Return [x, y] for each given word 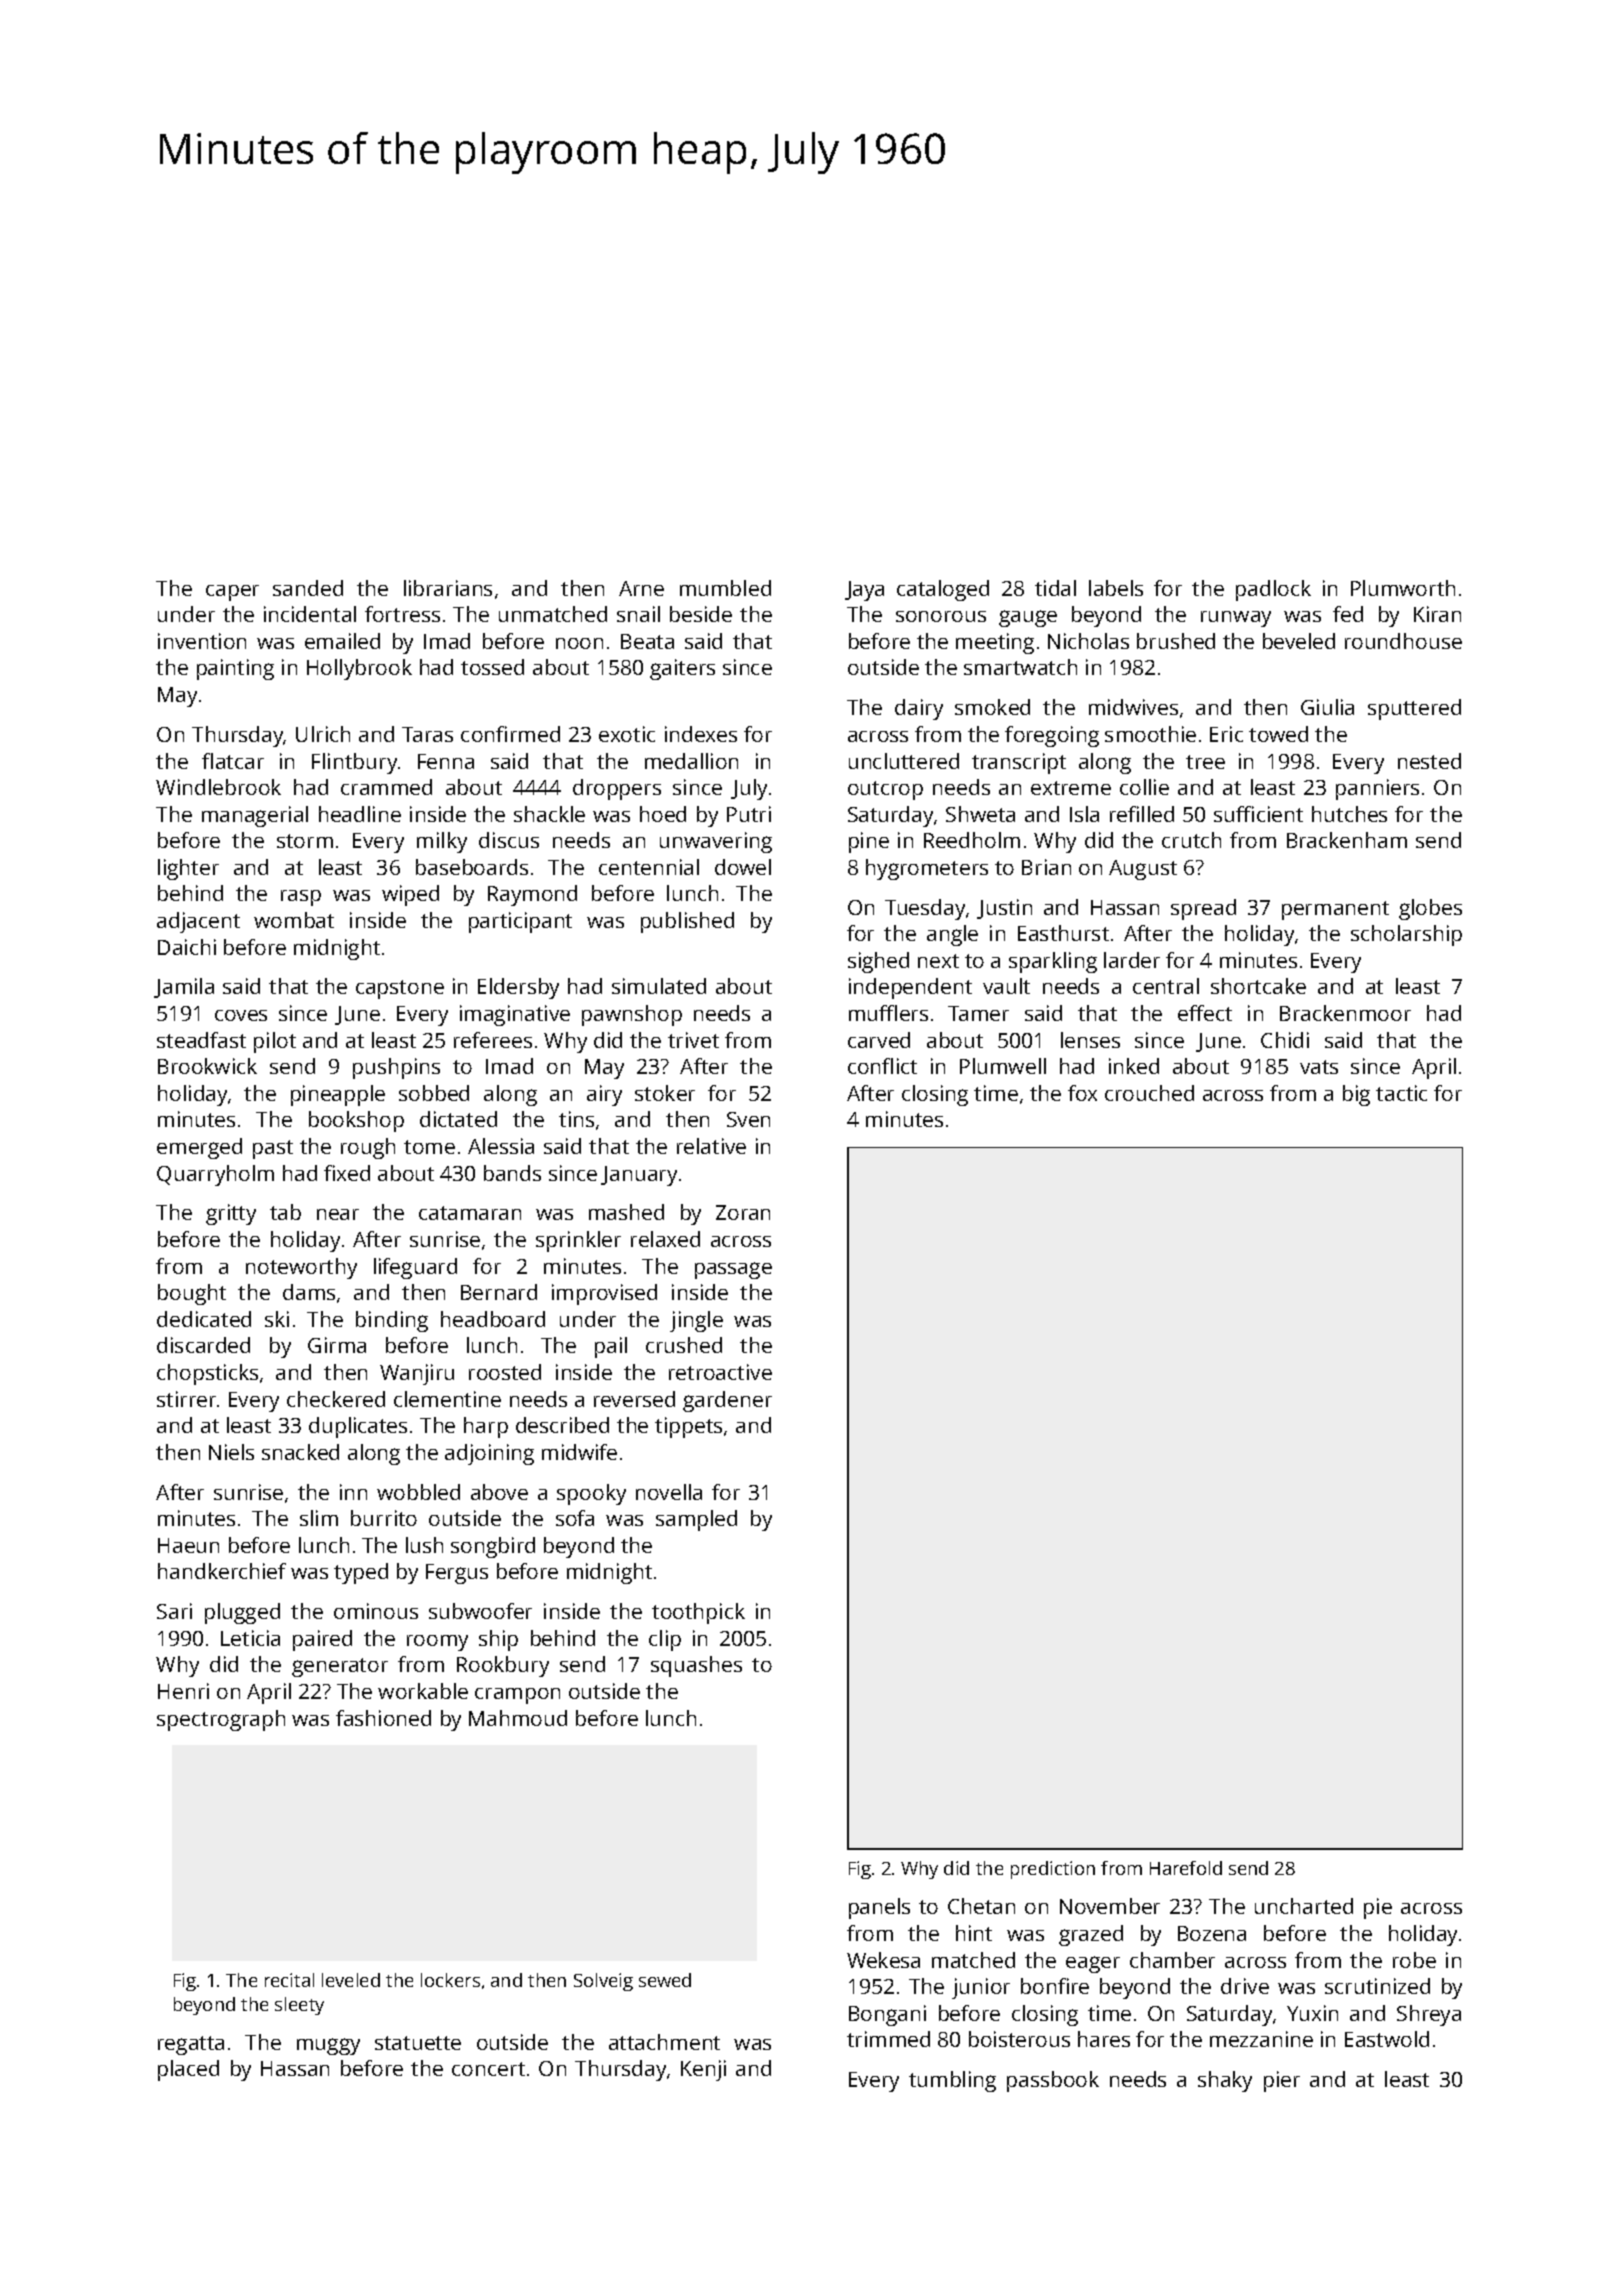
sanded [308, 588]
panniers [1377, 789]
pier [1282, 2081]
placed [188, 2070]
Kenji [703, 2070]
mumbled [725, 588]
